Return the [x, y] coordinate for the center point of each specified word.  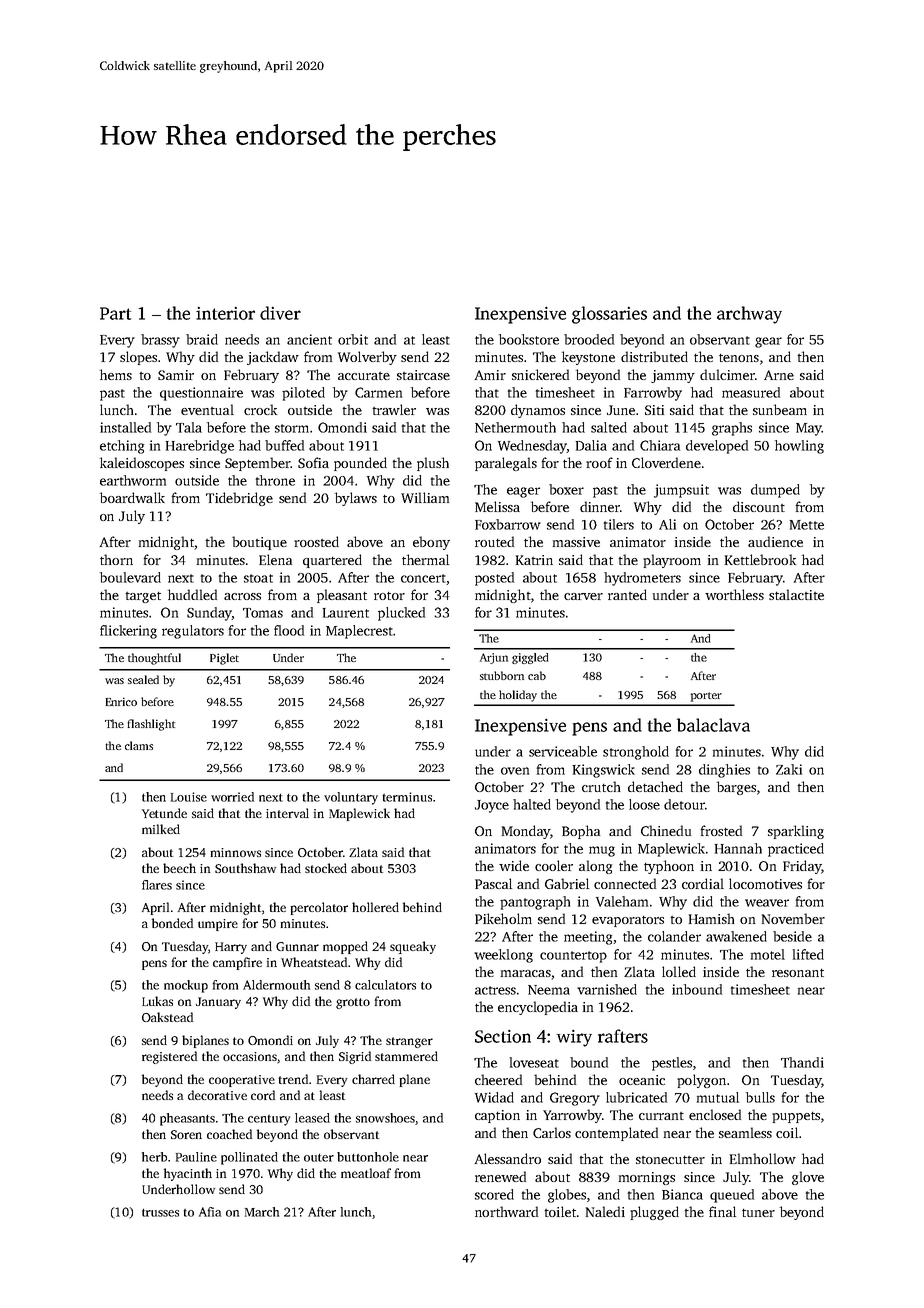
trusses [160, 1213]
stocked [326, 868]
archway [749, 315]
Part [115, 313]
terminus [407, 797]
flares [157, 885]
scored [494, 1194]
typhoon [669, 867]
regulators [193, 632]
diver [280, 313]
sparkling [796, 832]
